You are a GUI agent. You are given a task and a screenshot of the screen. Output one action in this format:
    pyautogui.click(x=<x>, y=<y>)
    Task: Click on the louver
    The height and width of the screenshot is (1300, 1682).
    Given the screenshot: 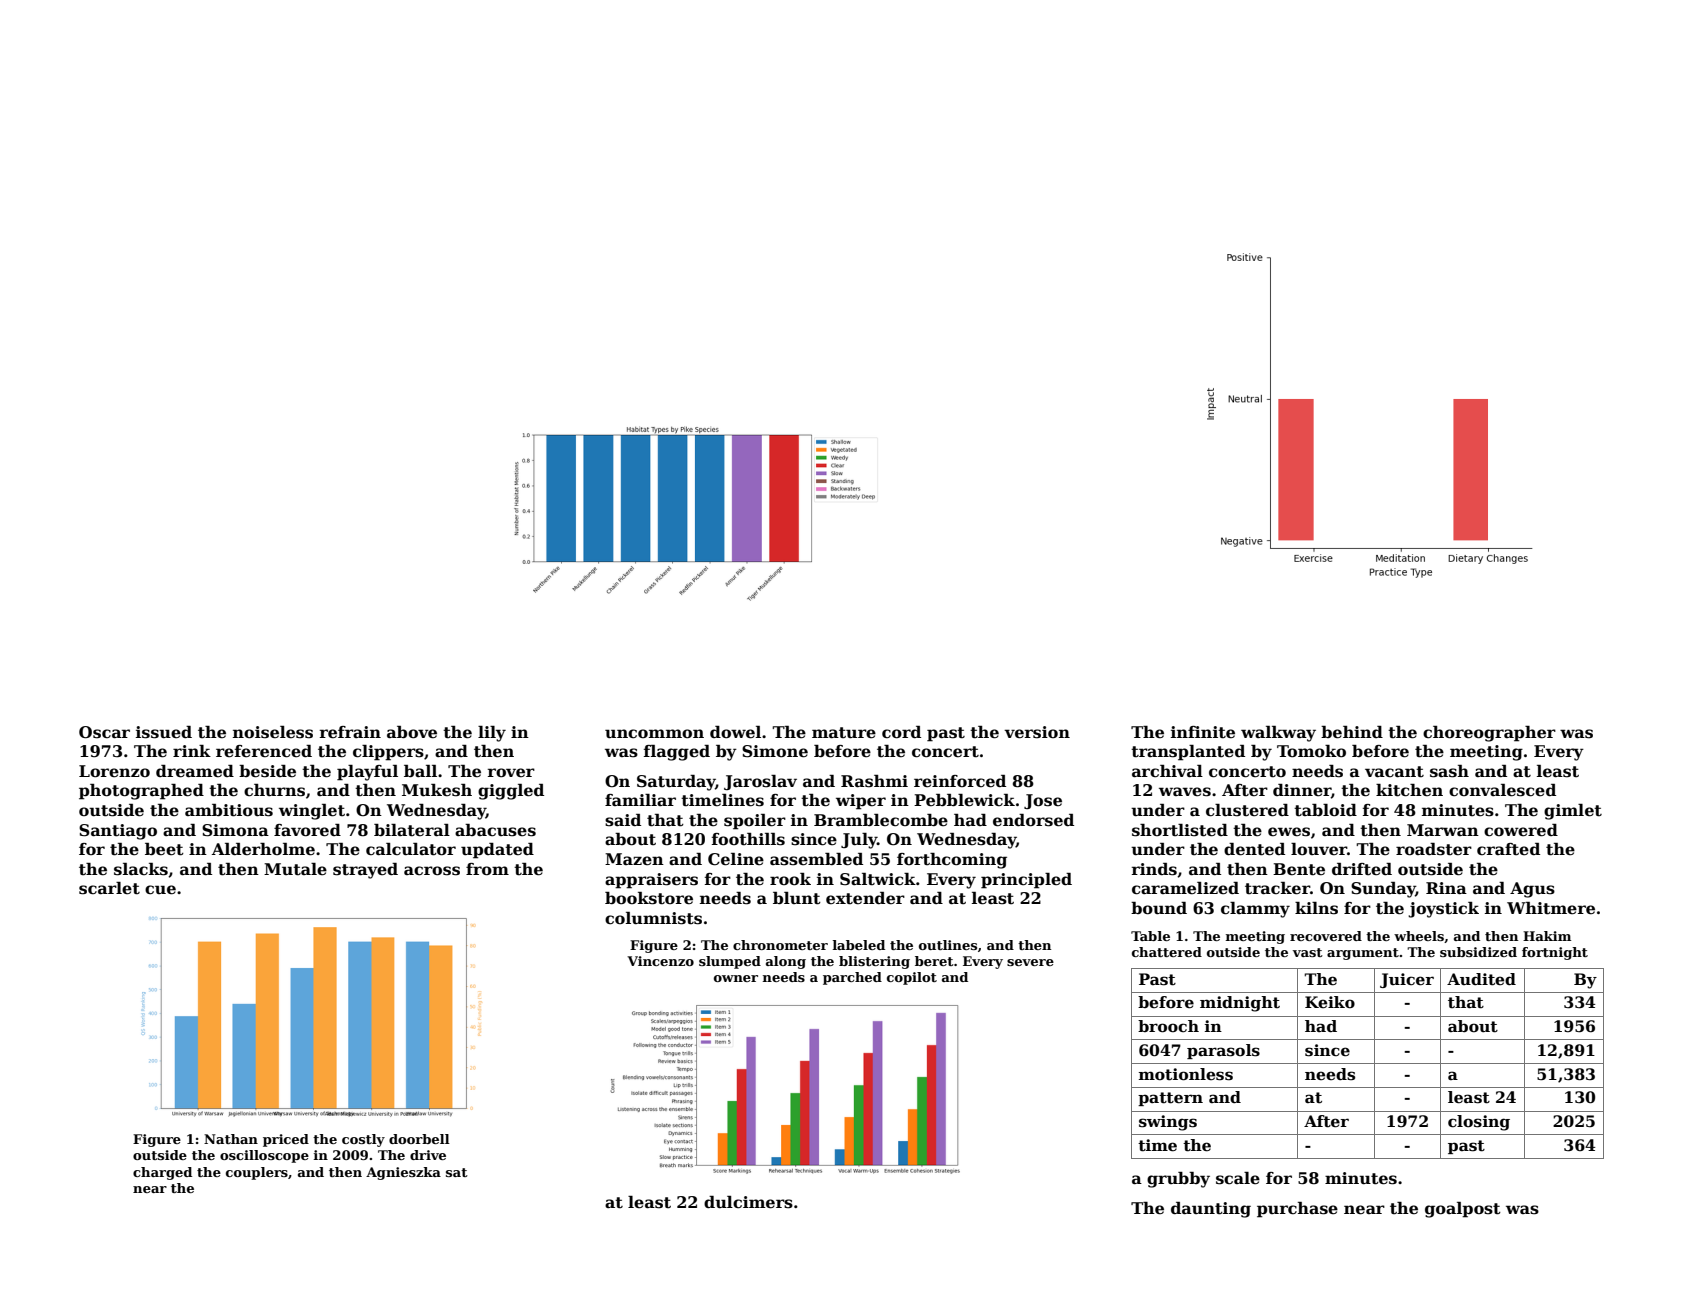 What is the action you would take?
    pyautogui.click(x=1319, y=849)
